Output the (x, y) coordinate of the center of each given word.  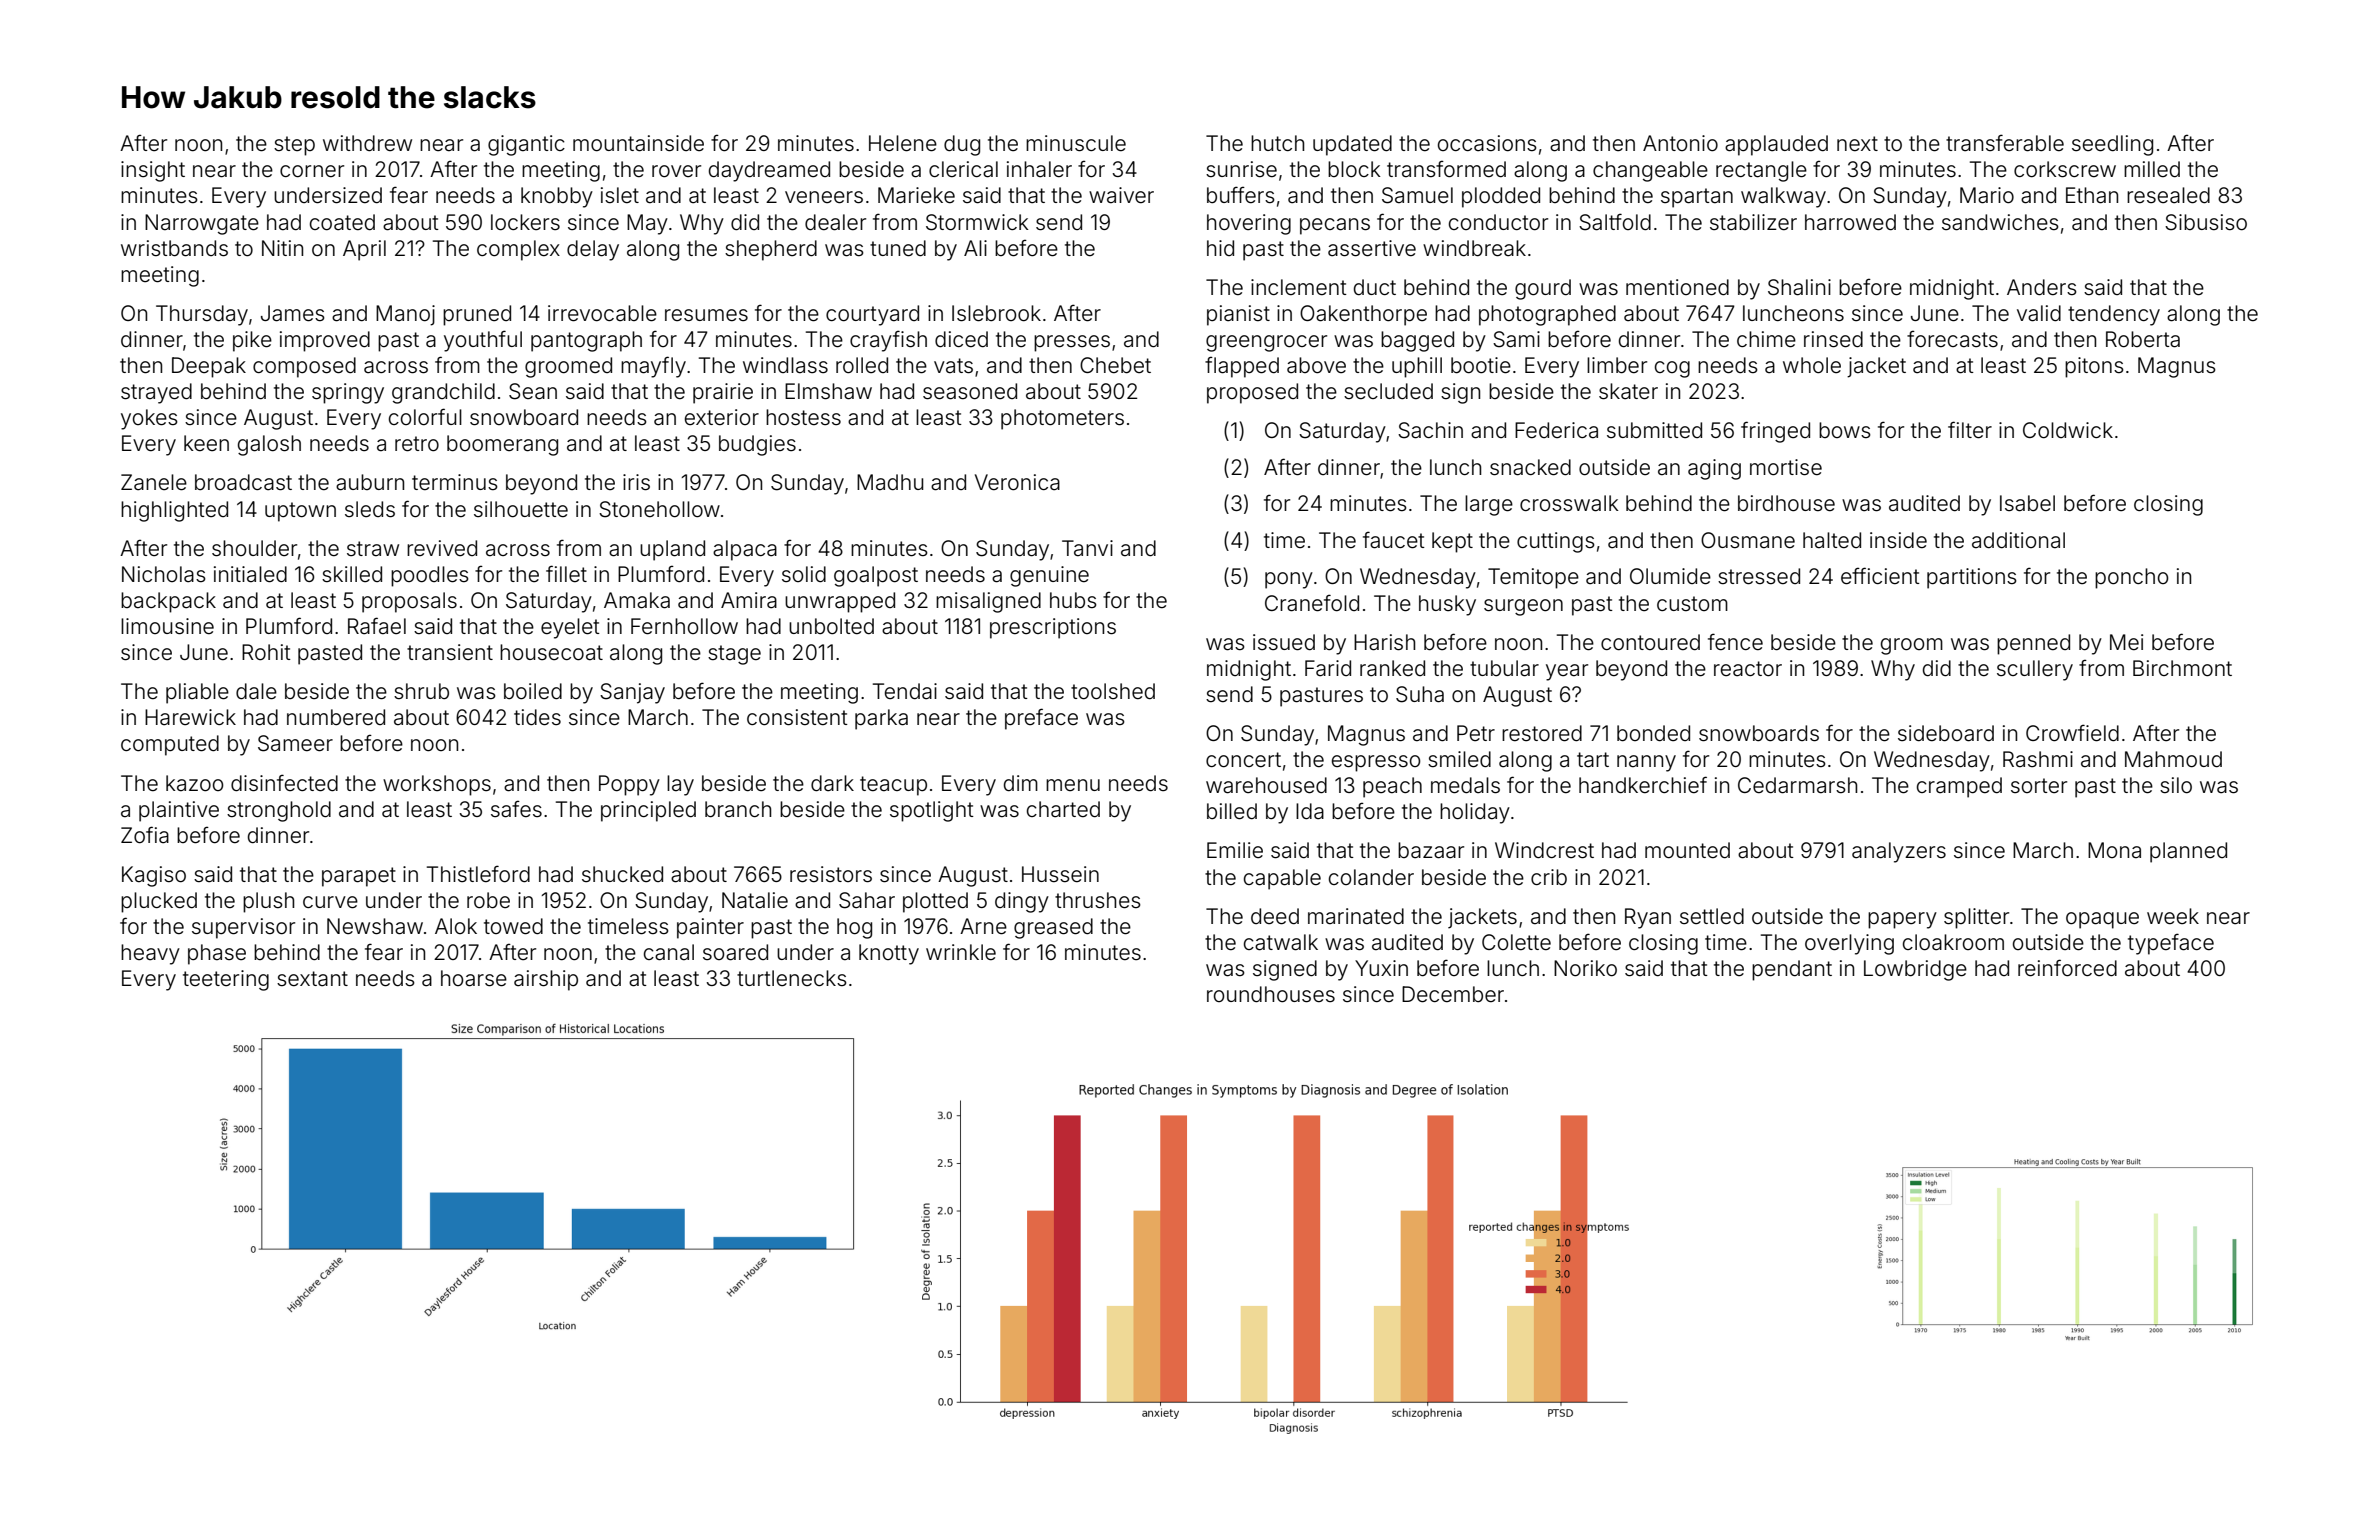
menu (1073, 785)
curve (330, 902)
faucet (1394, 540)
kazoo (195, 783)
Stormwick (977, 222)
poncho (2132, 578)
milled (2152, 169)
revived (442, 548)
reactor (1748, 669)
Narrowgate (202, 224)
